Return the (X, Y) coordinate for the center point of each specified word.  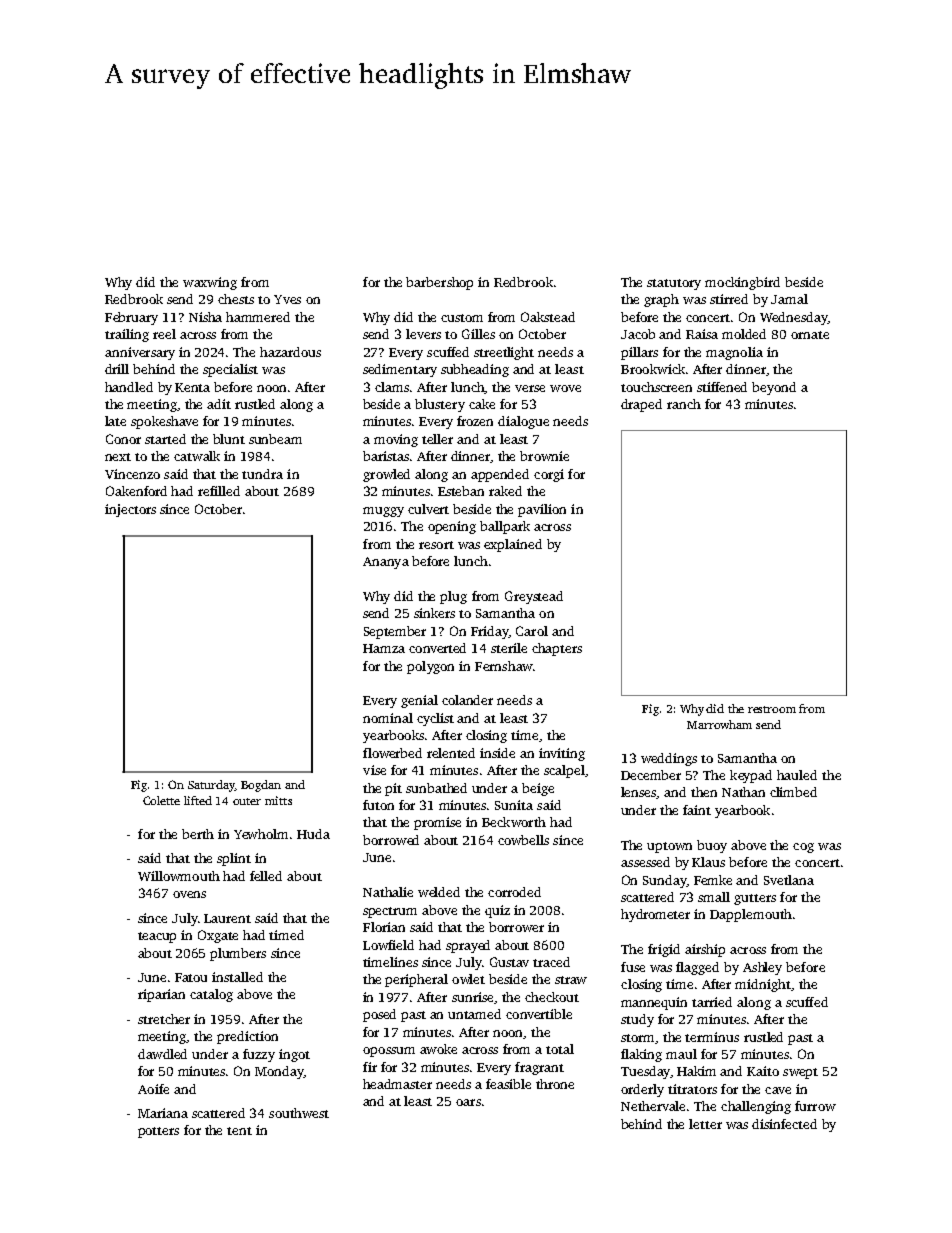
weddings (669, 759)
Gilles (478, 334)
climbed (793, 792)
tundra (262, 474)
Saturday (211, 786)
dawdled (162, 1054)
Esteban (461, 491)
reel (164, 334)
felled (266, 876)
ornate (810, 335)
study (637, 1020)
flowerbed (392, 753)
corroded (514, 892)
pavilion (542, 510)
